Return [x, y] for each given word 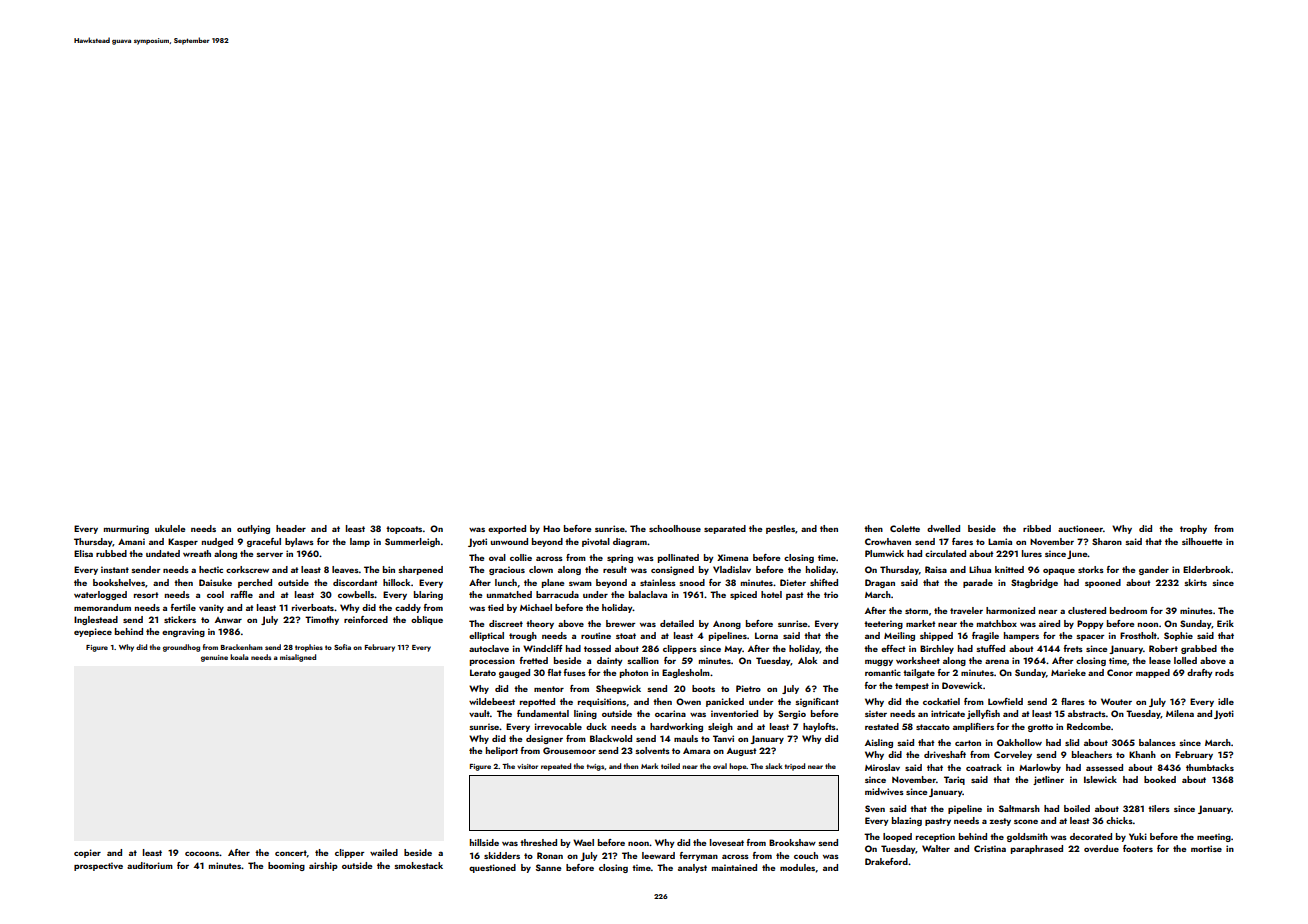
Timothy [322, 620]
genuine [214, 658]
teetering [883, 624]
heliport [502, 751]
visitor [527, 766]
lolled [1185, 660]
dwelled [943, 528]
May [733, 650]
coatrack [984, 767]
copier [87, 853]
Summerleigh [412, 542]
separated [725, 529]
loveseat [727, 842]
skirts [1195, 582]
